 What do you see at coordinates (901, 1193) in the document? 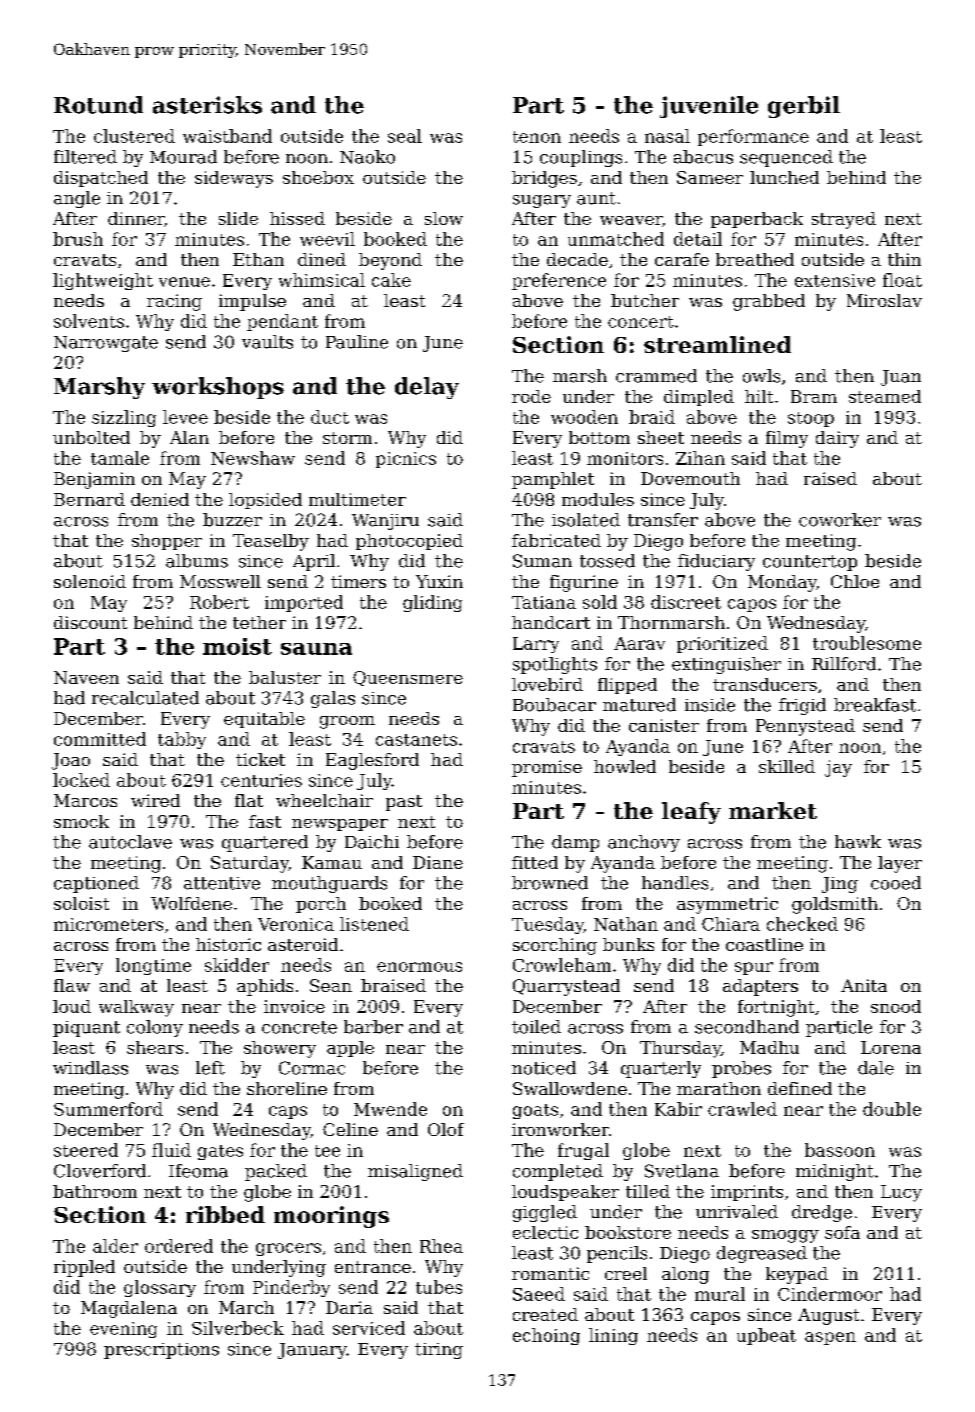
I see `Lucy` at bounding box center [901, 1193].
